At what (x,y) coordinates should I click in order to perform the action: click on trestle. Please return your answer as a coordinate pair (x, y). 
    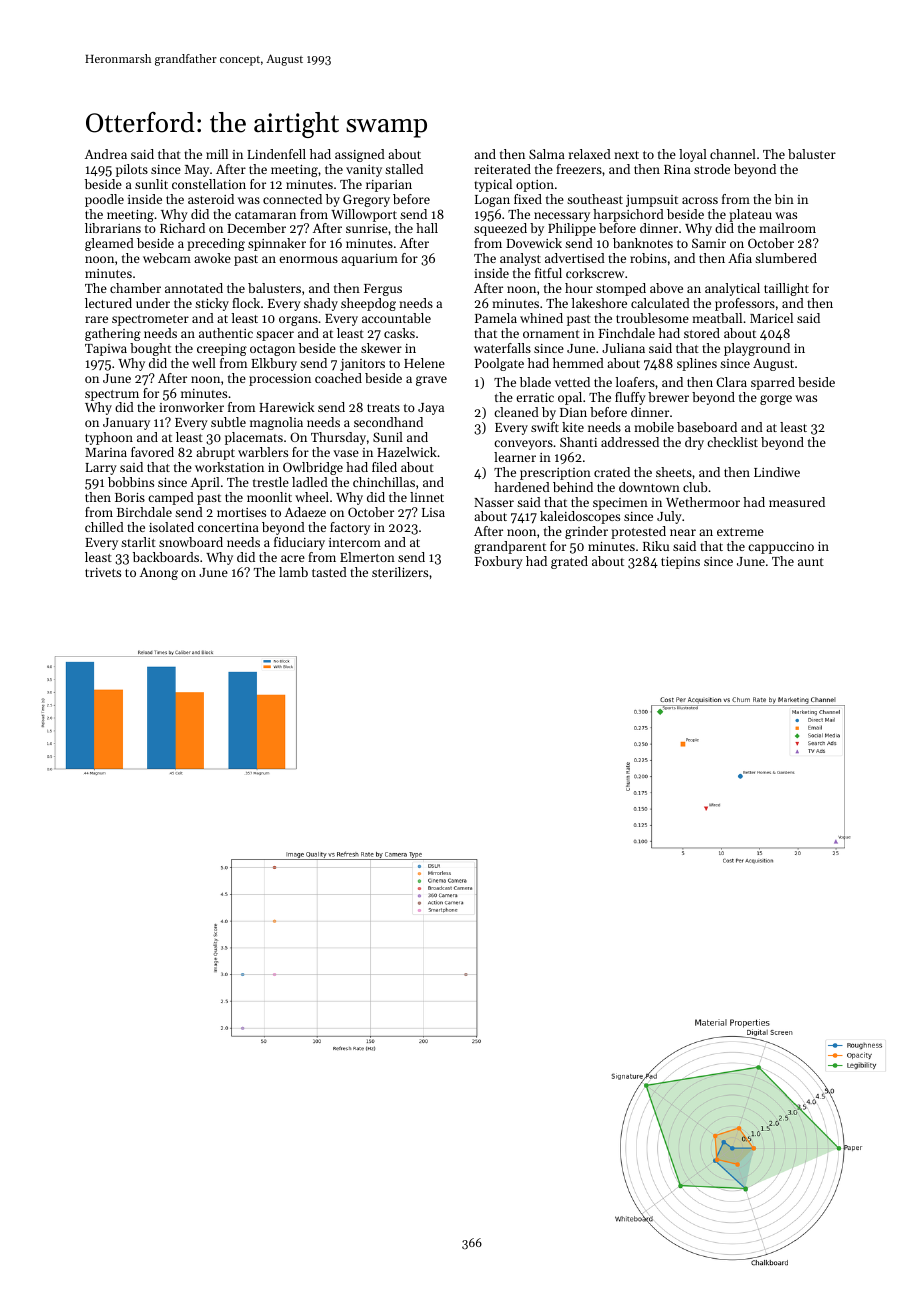
    Looking at the image, I should click on (271, 482).
